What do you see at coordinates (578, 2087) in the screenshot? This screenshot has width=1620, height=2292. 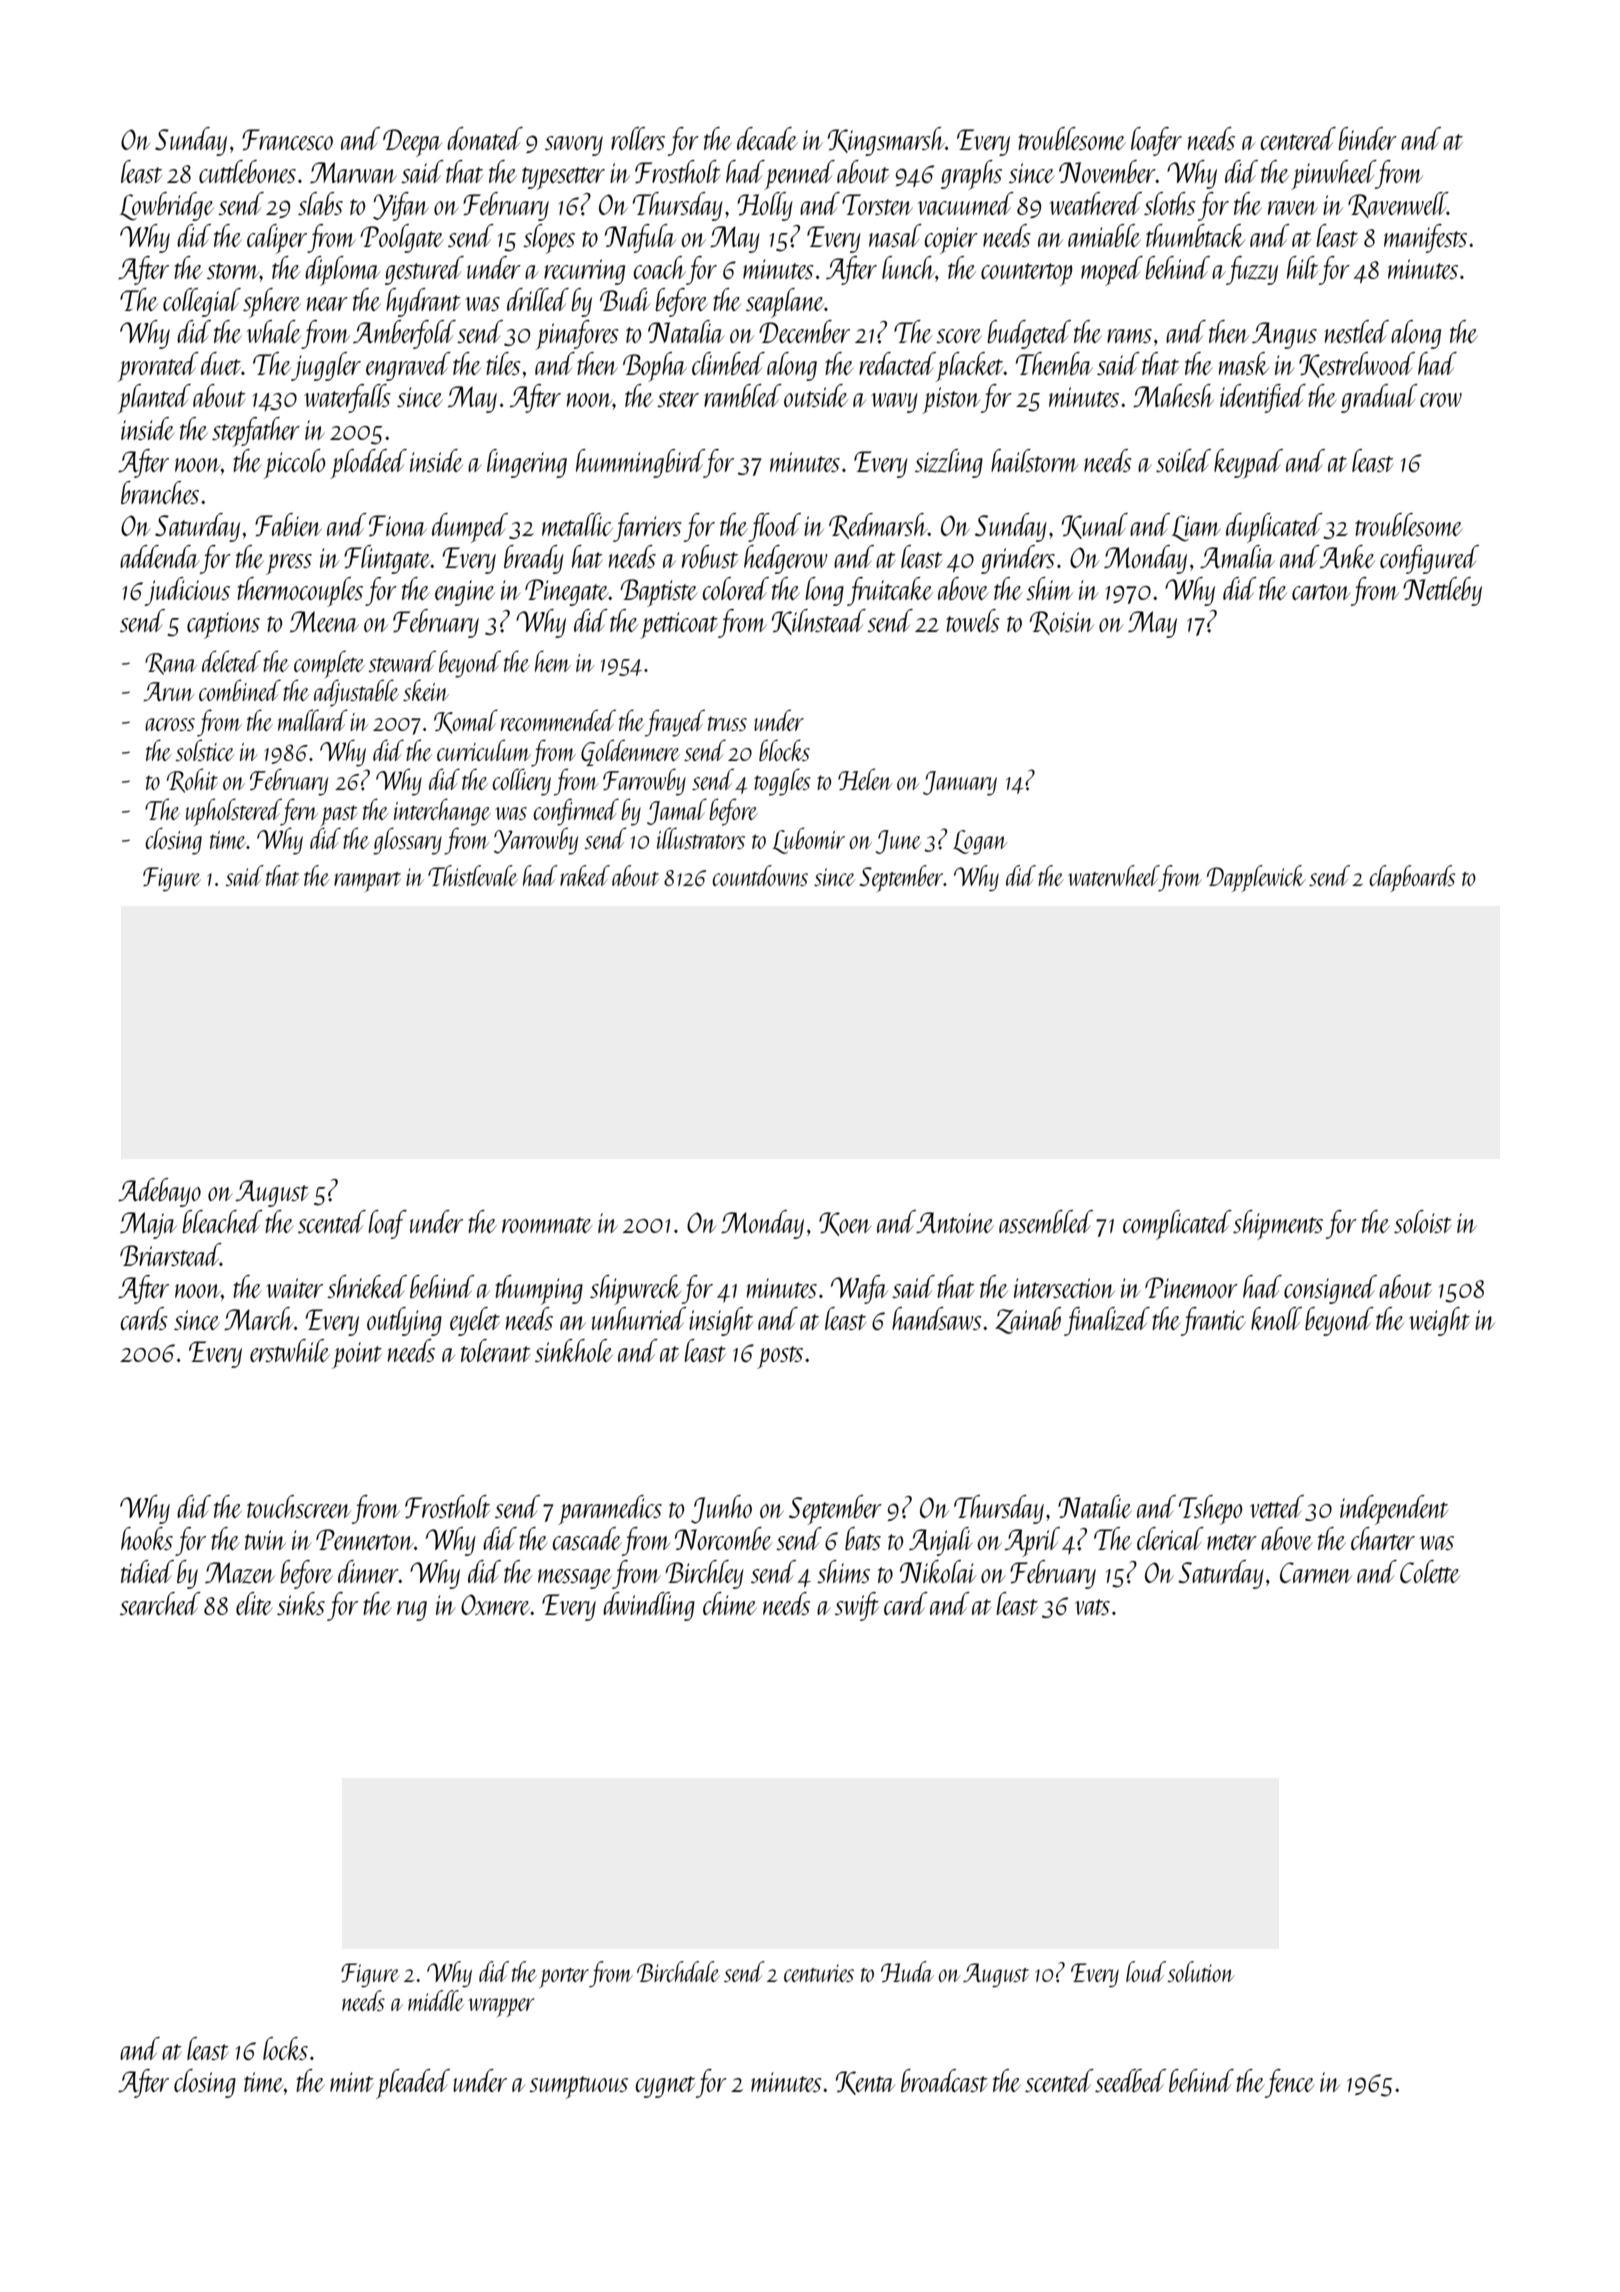 I see `sumptuous` at bounding box center [578, 2087].
